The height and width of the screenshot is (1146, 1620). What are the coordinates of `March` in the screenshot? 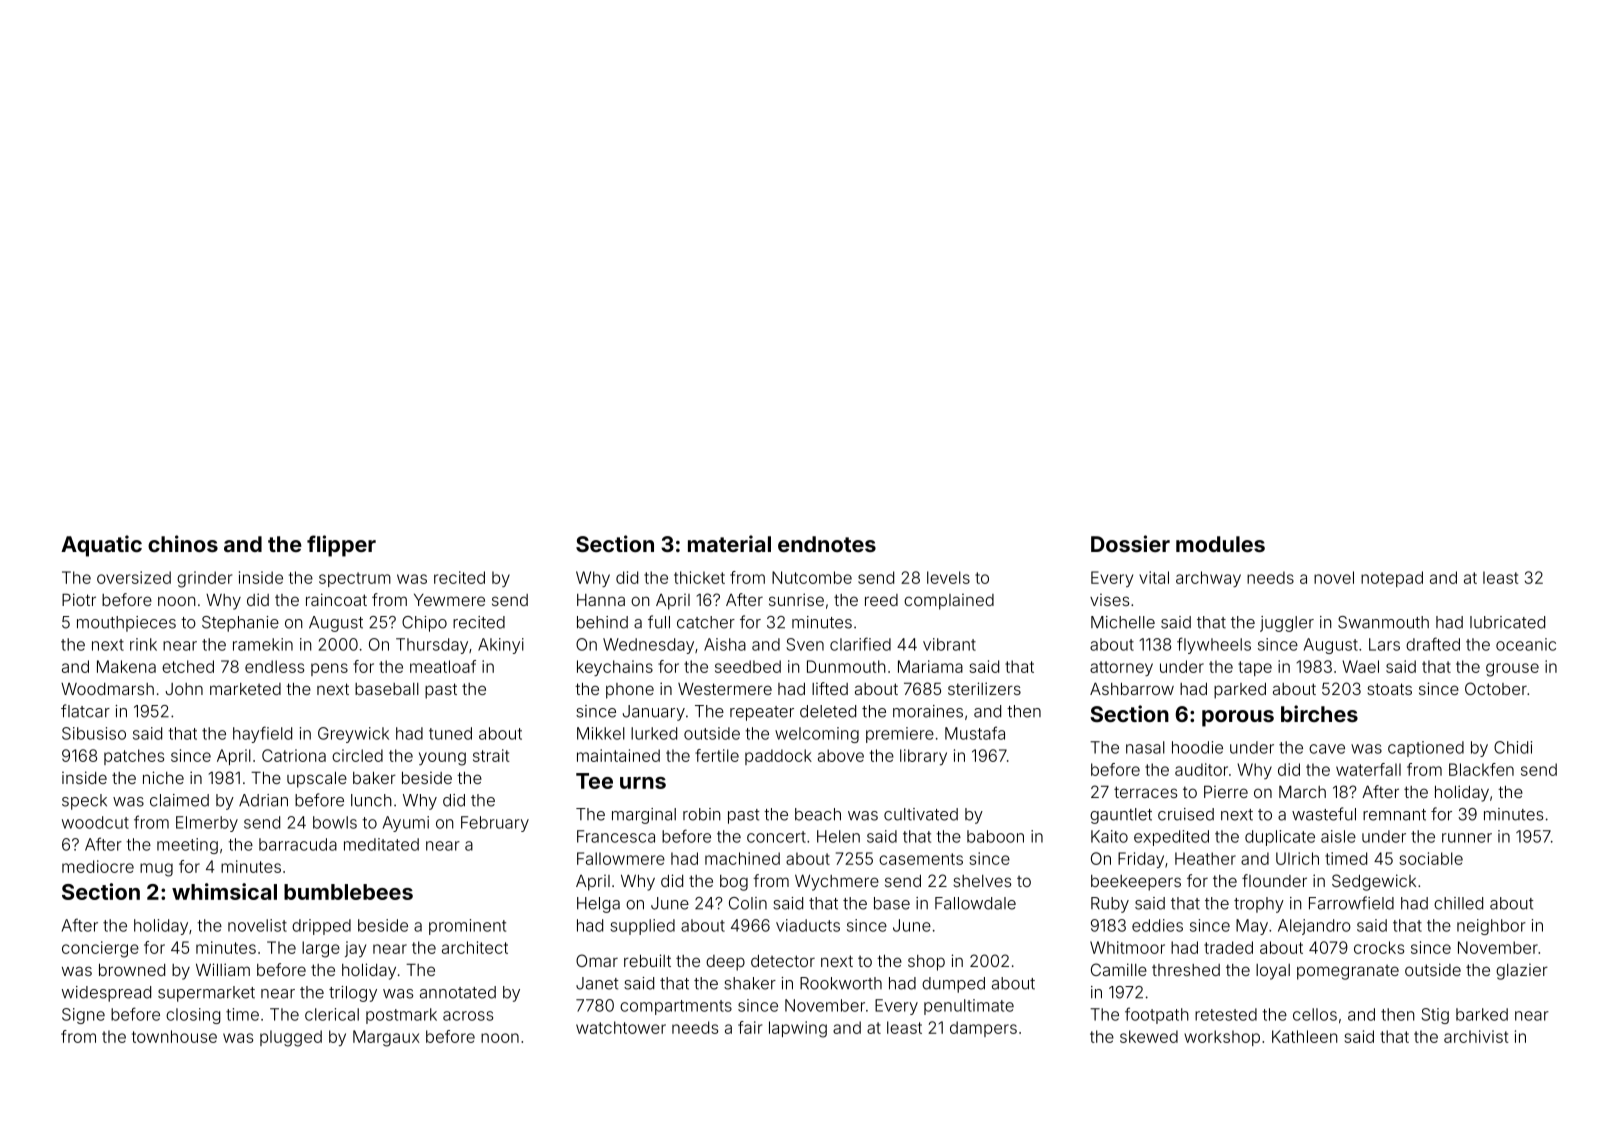 It's located at (1302, 791).
